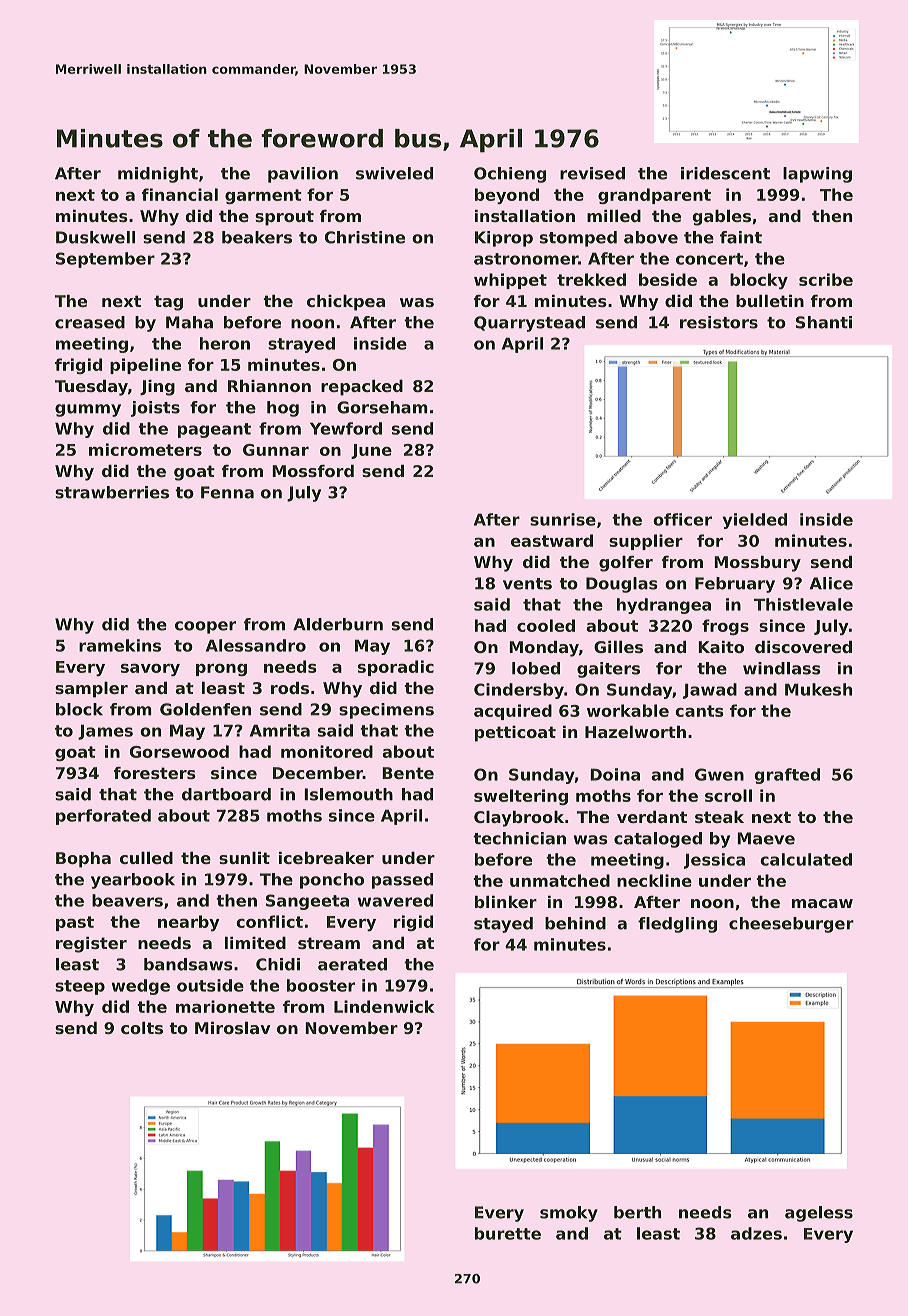  I want to click on strawberries, so click(112, 492).
